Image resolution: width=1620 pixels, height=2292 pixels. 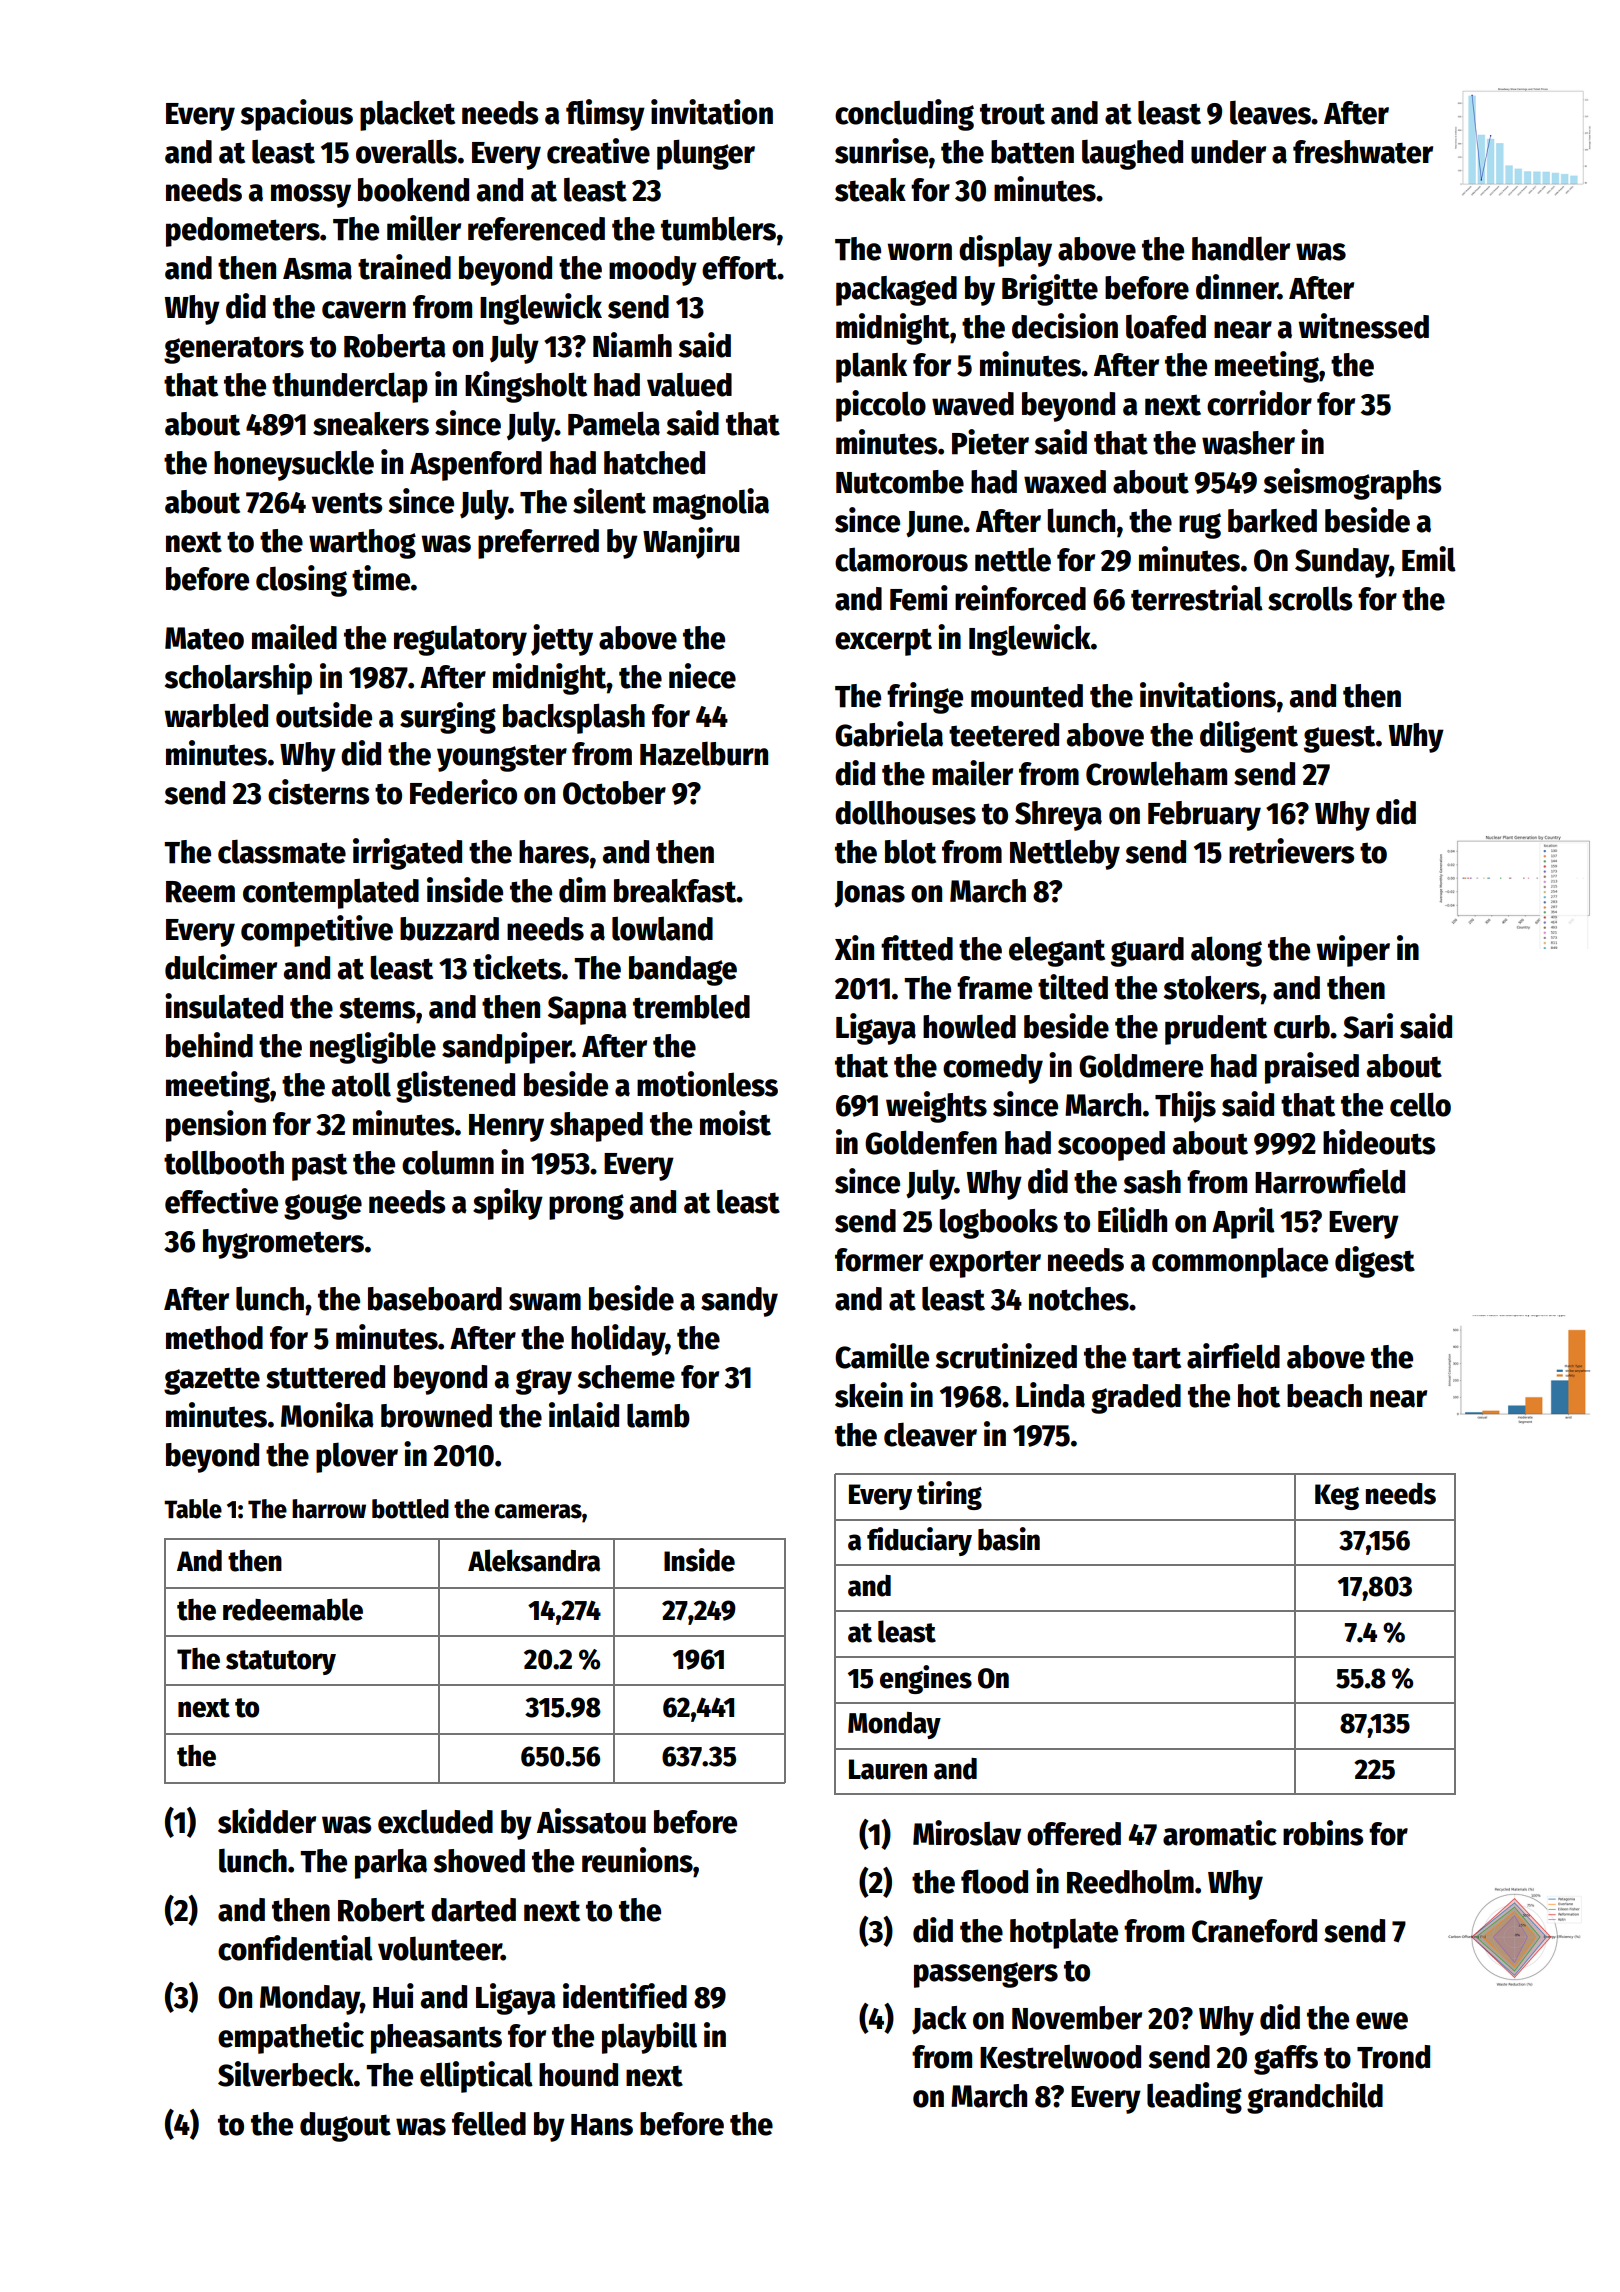 What do you see at coordinates (917, 948) in the document?
I see `fitted` at bounding box center [917, 948].
